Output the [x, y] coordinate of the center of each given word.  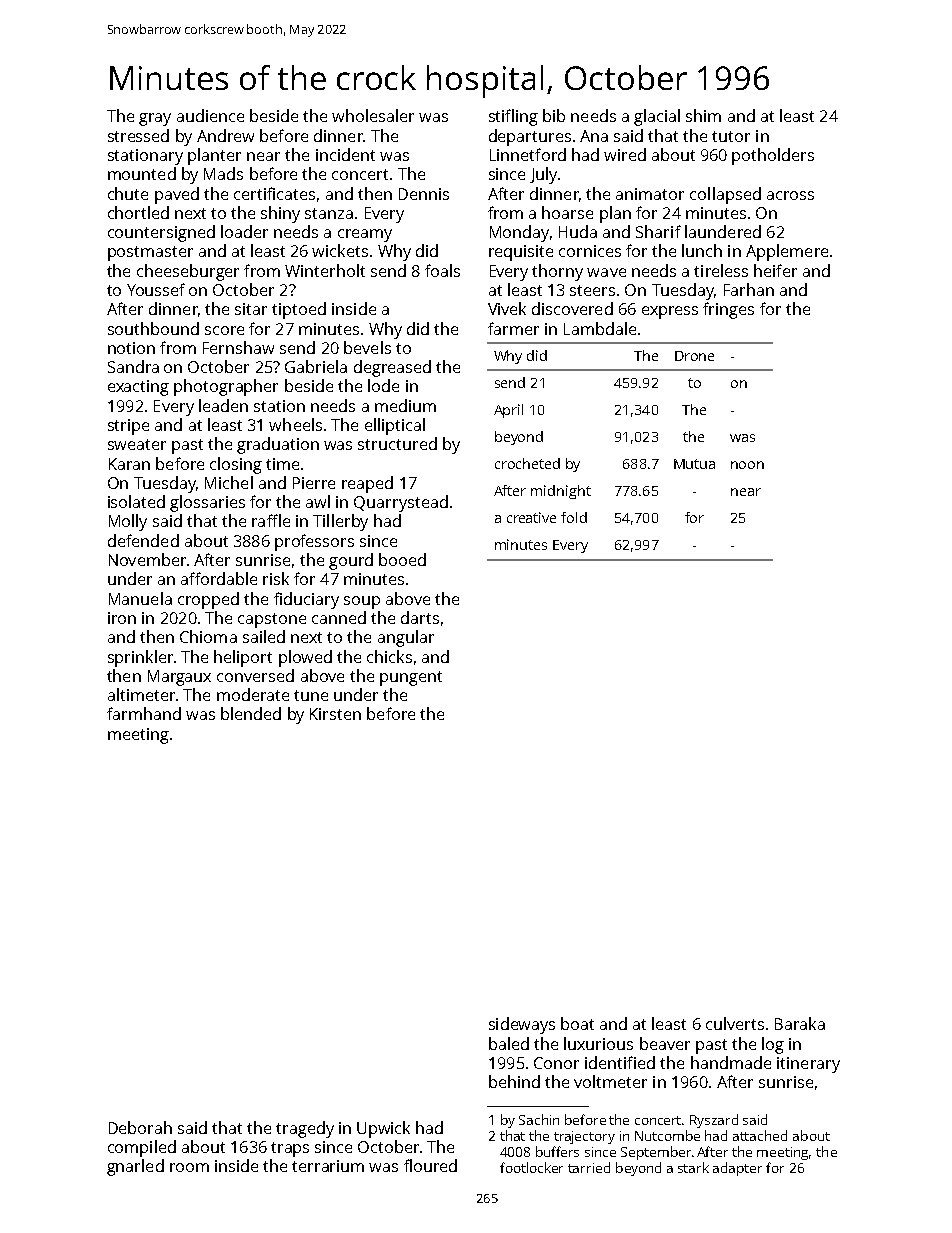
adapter [737, 1169]
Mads [223, 173]
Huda [578, 231]
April [508, 411]
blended [251, 713]
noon [747, 465]
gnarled [135, 1167]
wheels [295, 424]
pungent [411, 678]
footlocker [531, 1167]
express [670, 312]
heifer [775, 270]
